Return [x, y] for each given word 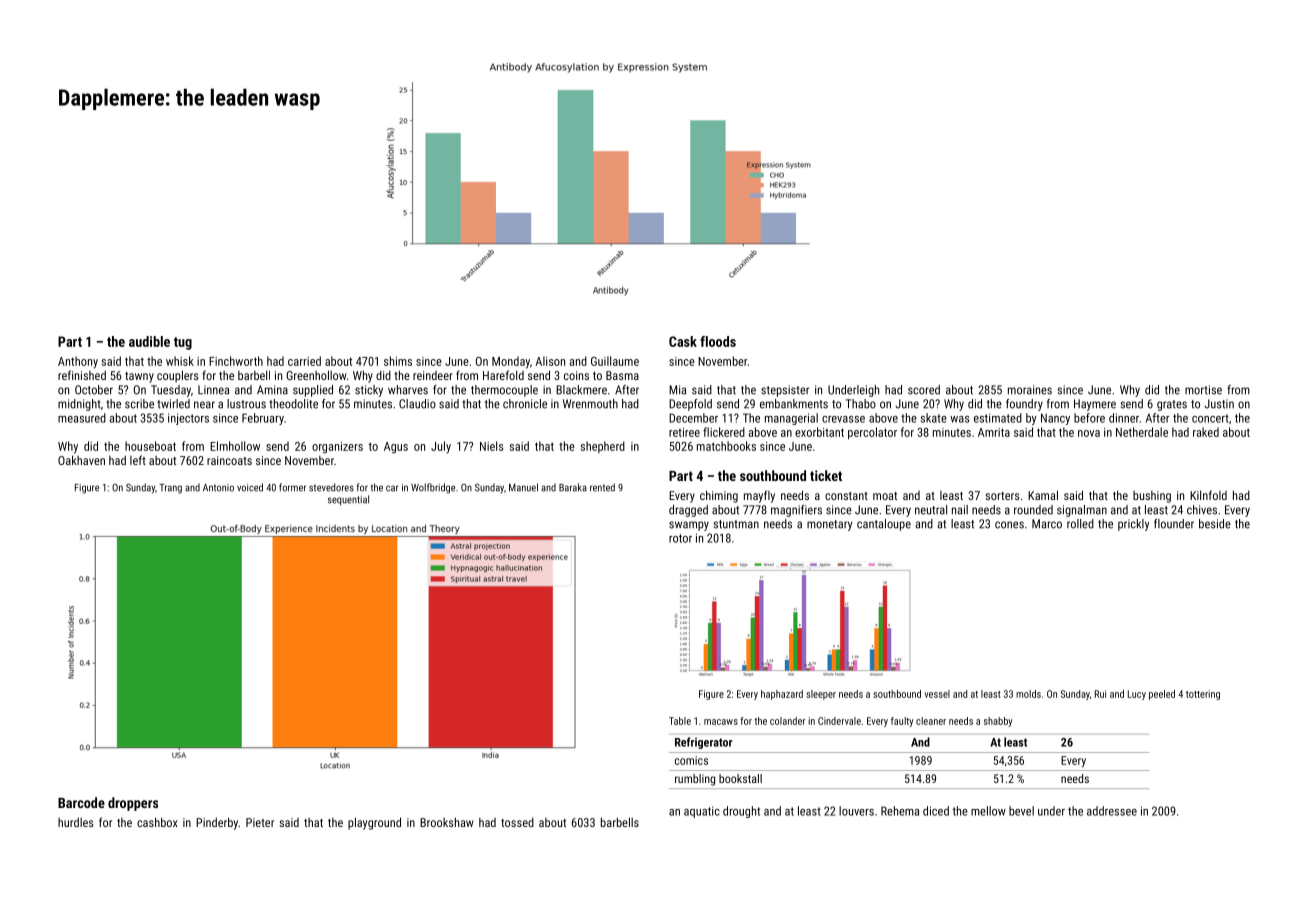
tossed [517, 822]
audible [149, 341]
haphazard [782, 695]
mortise [1203, 390]
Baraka [573, 487]
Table [680, 721]
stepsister [785, 391]
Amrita [994, 432]
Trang [170, 489]
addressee [1112, 811]
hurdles [76, 822]
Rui [1100, 694]
